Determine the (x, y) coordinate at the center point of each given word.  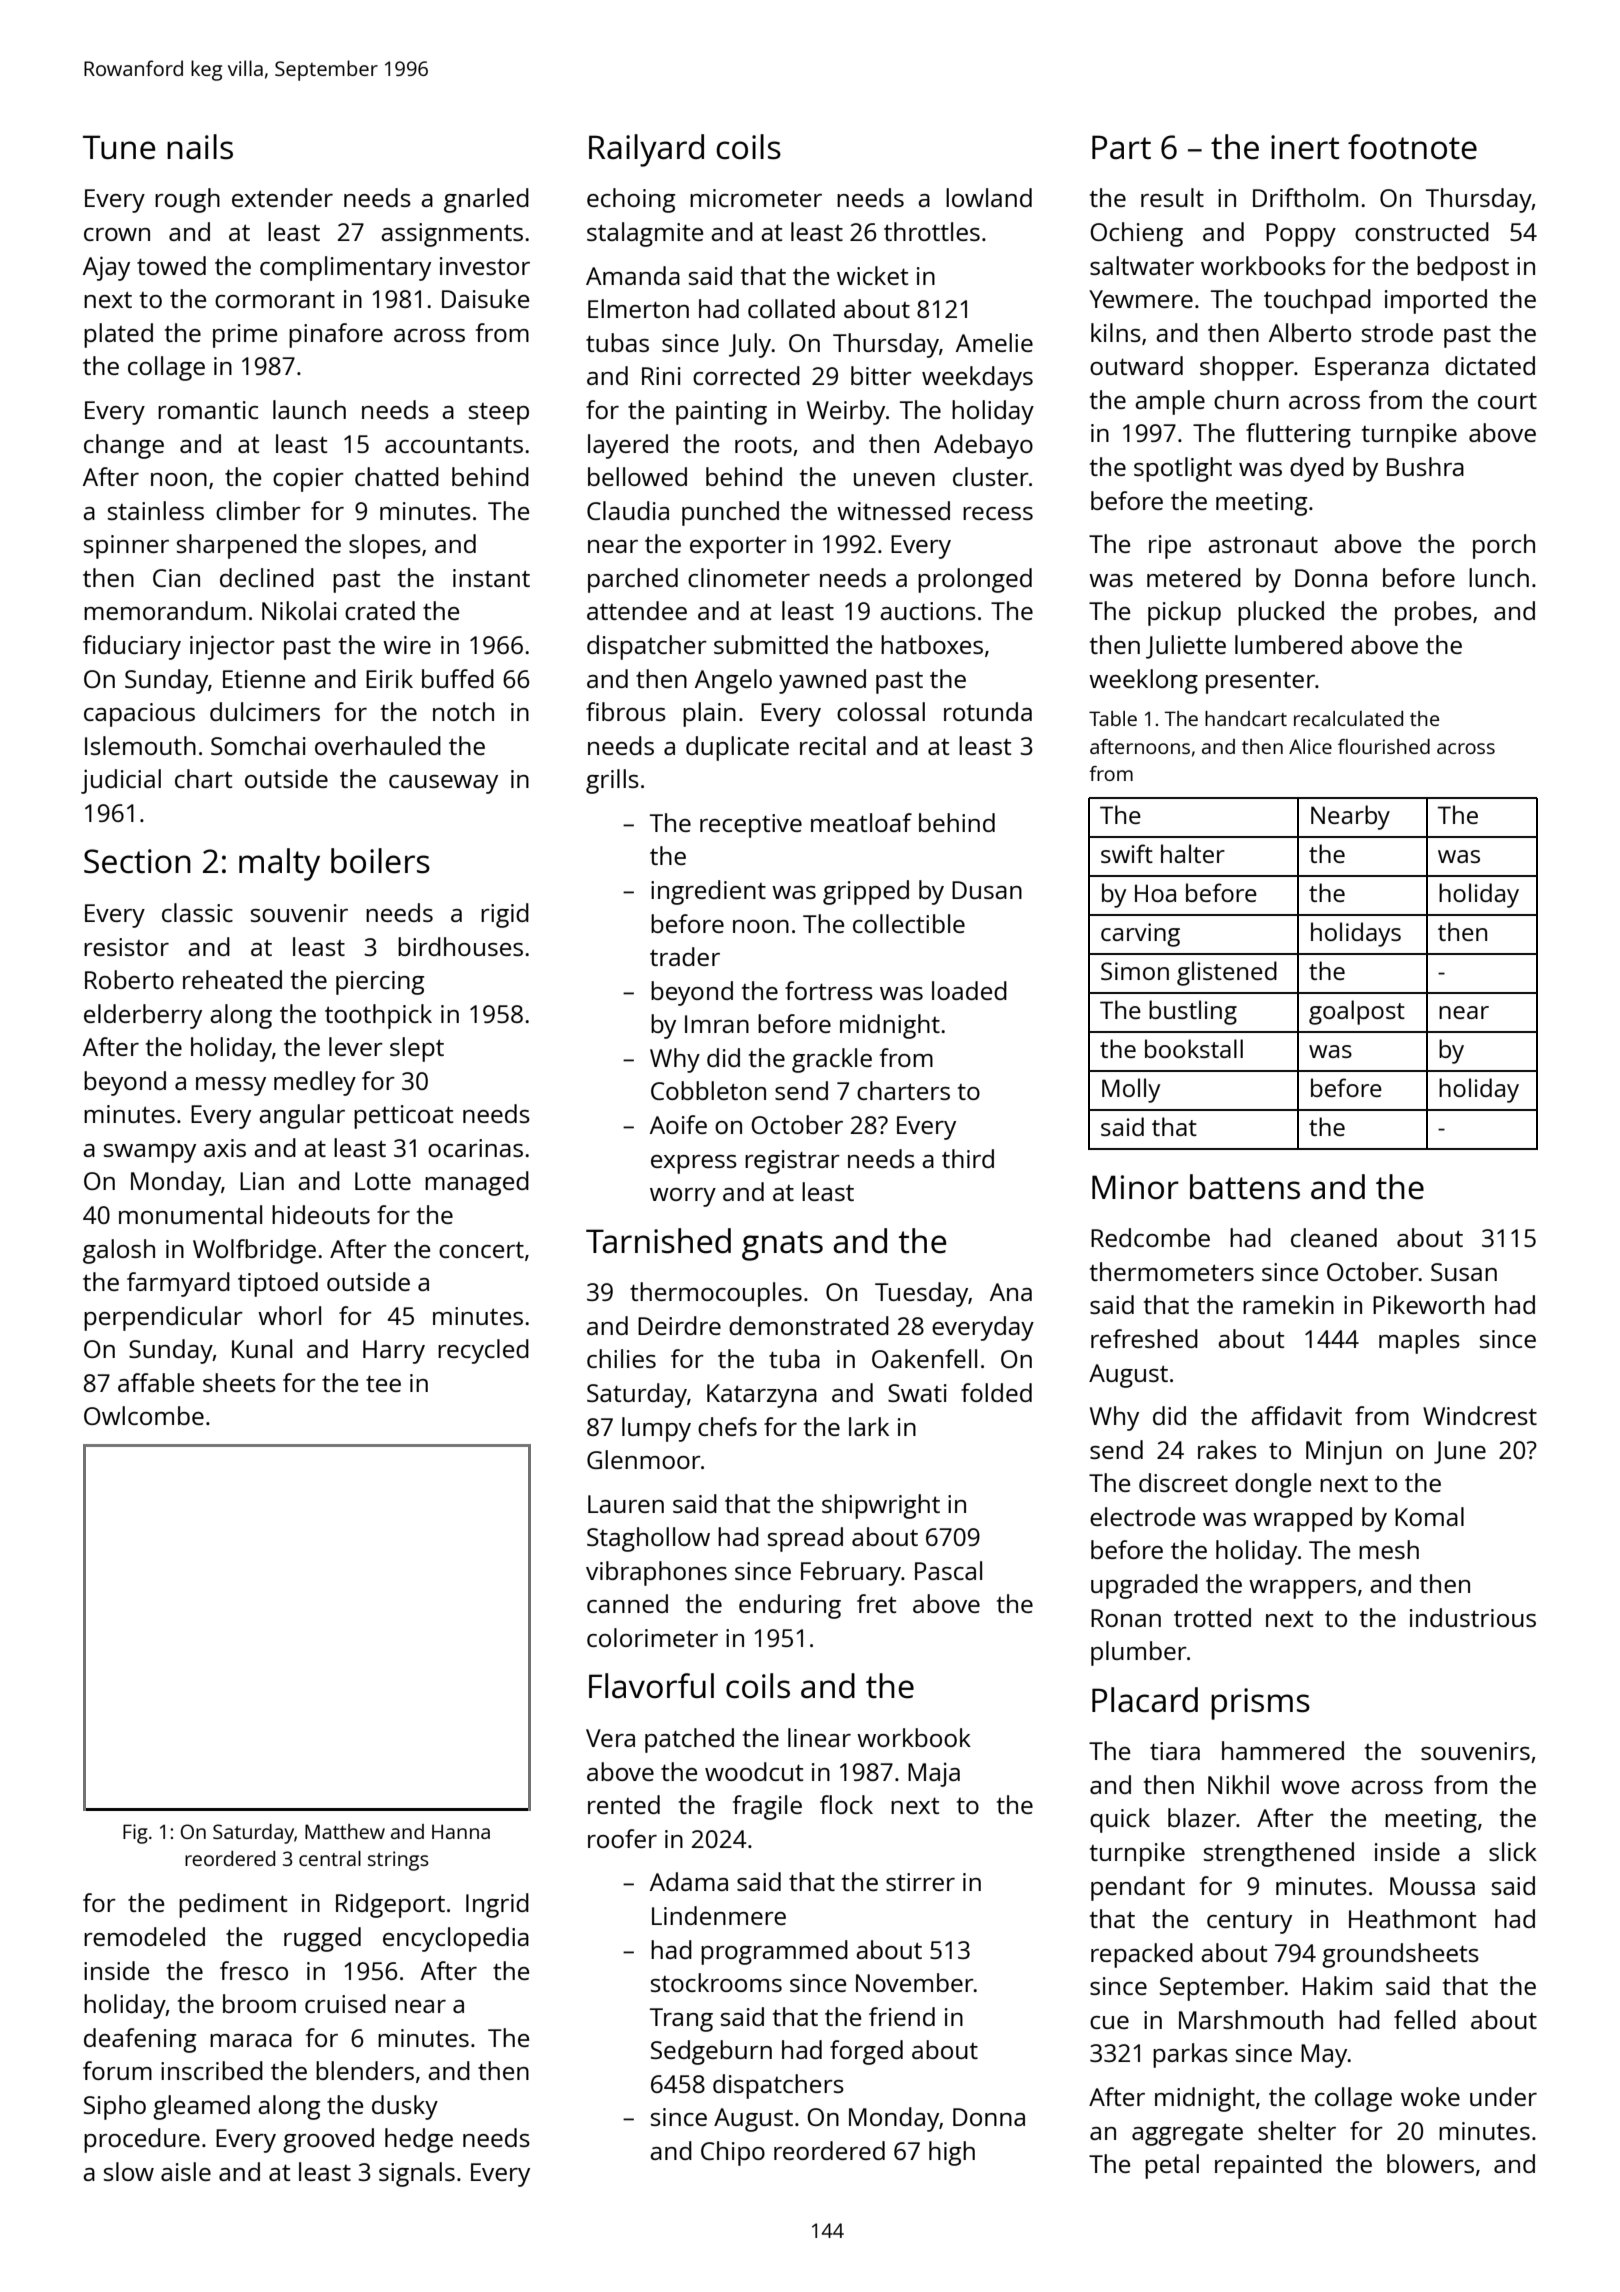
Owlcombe (144, 1415)
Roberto (129, 979)
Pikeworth (1428, 1304)
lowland (989, 197)
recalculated (1348, 718)
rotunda (988, 711)
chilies (621, 1358)
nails (200, 147)
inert (1305, 147)
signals (417, 2174)
